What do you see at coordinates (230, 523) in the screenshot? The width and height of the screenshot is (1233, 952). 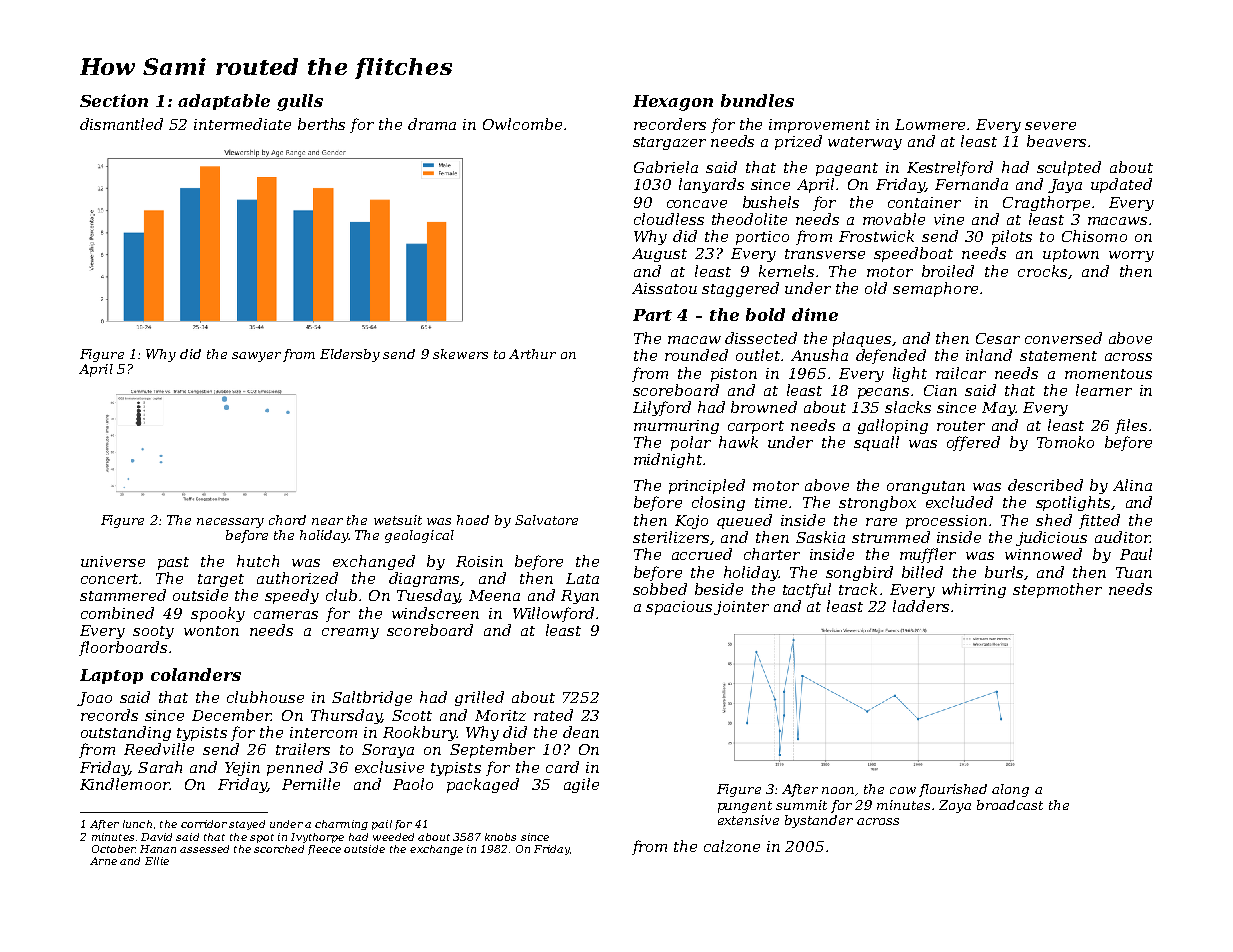 I see `necessary` at bounding box center [230, 523].
